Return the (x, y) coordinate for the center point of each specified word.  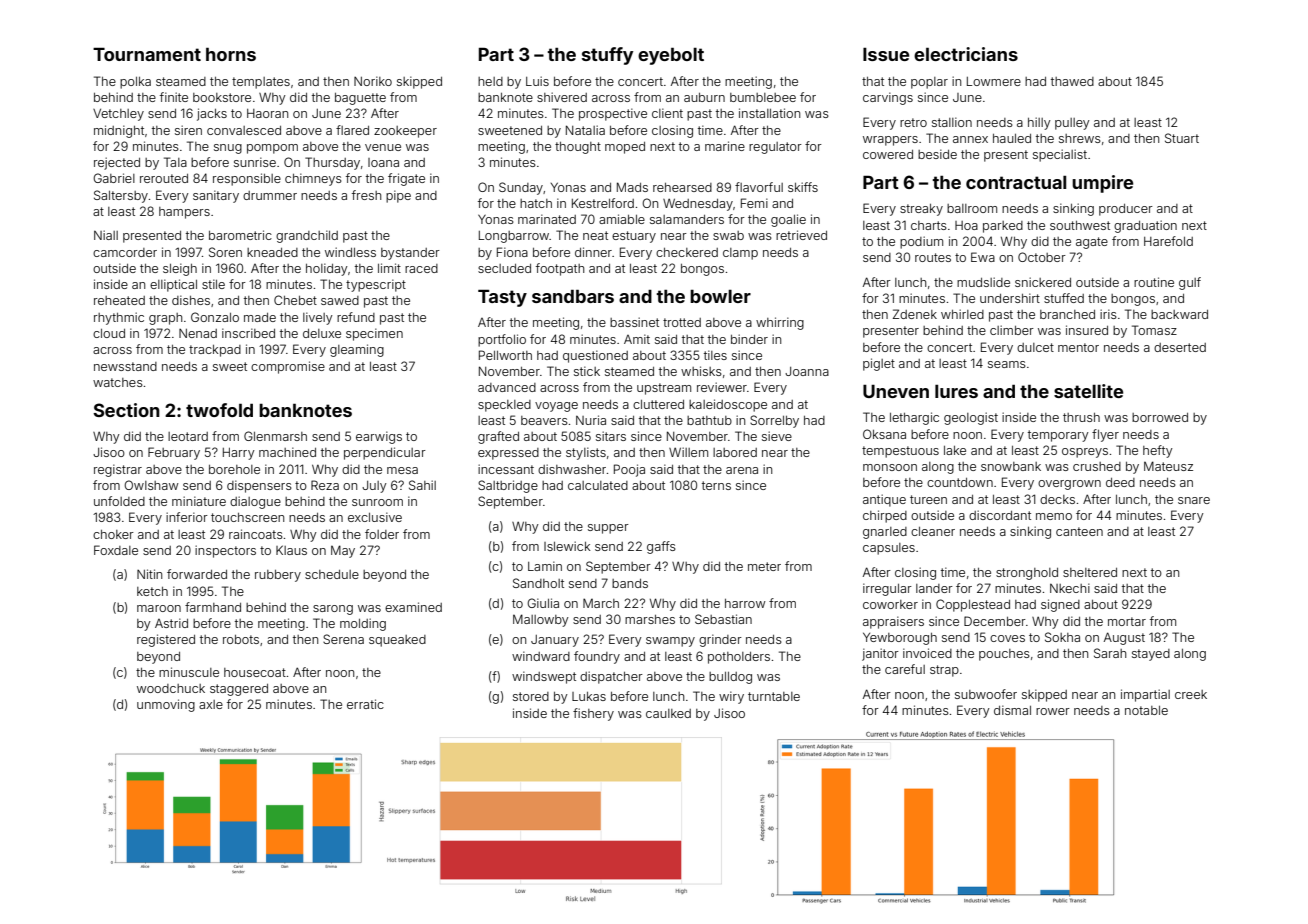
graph (166, 319)
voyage (556, 407)
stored (531, 696)
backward (1179, 314)
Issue (886, 54)
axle (211, 704)
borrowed (1160, 417)
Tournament (147, 54)
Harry (239, 454)
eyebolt (671, 56)
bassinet (634, 322)
